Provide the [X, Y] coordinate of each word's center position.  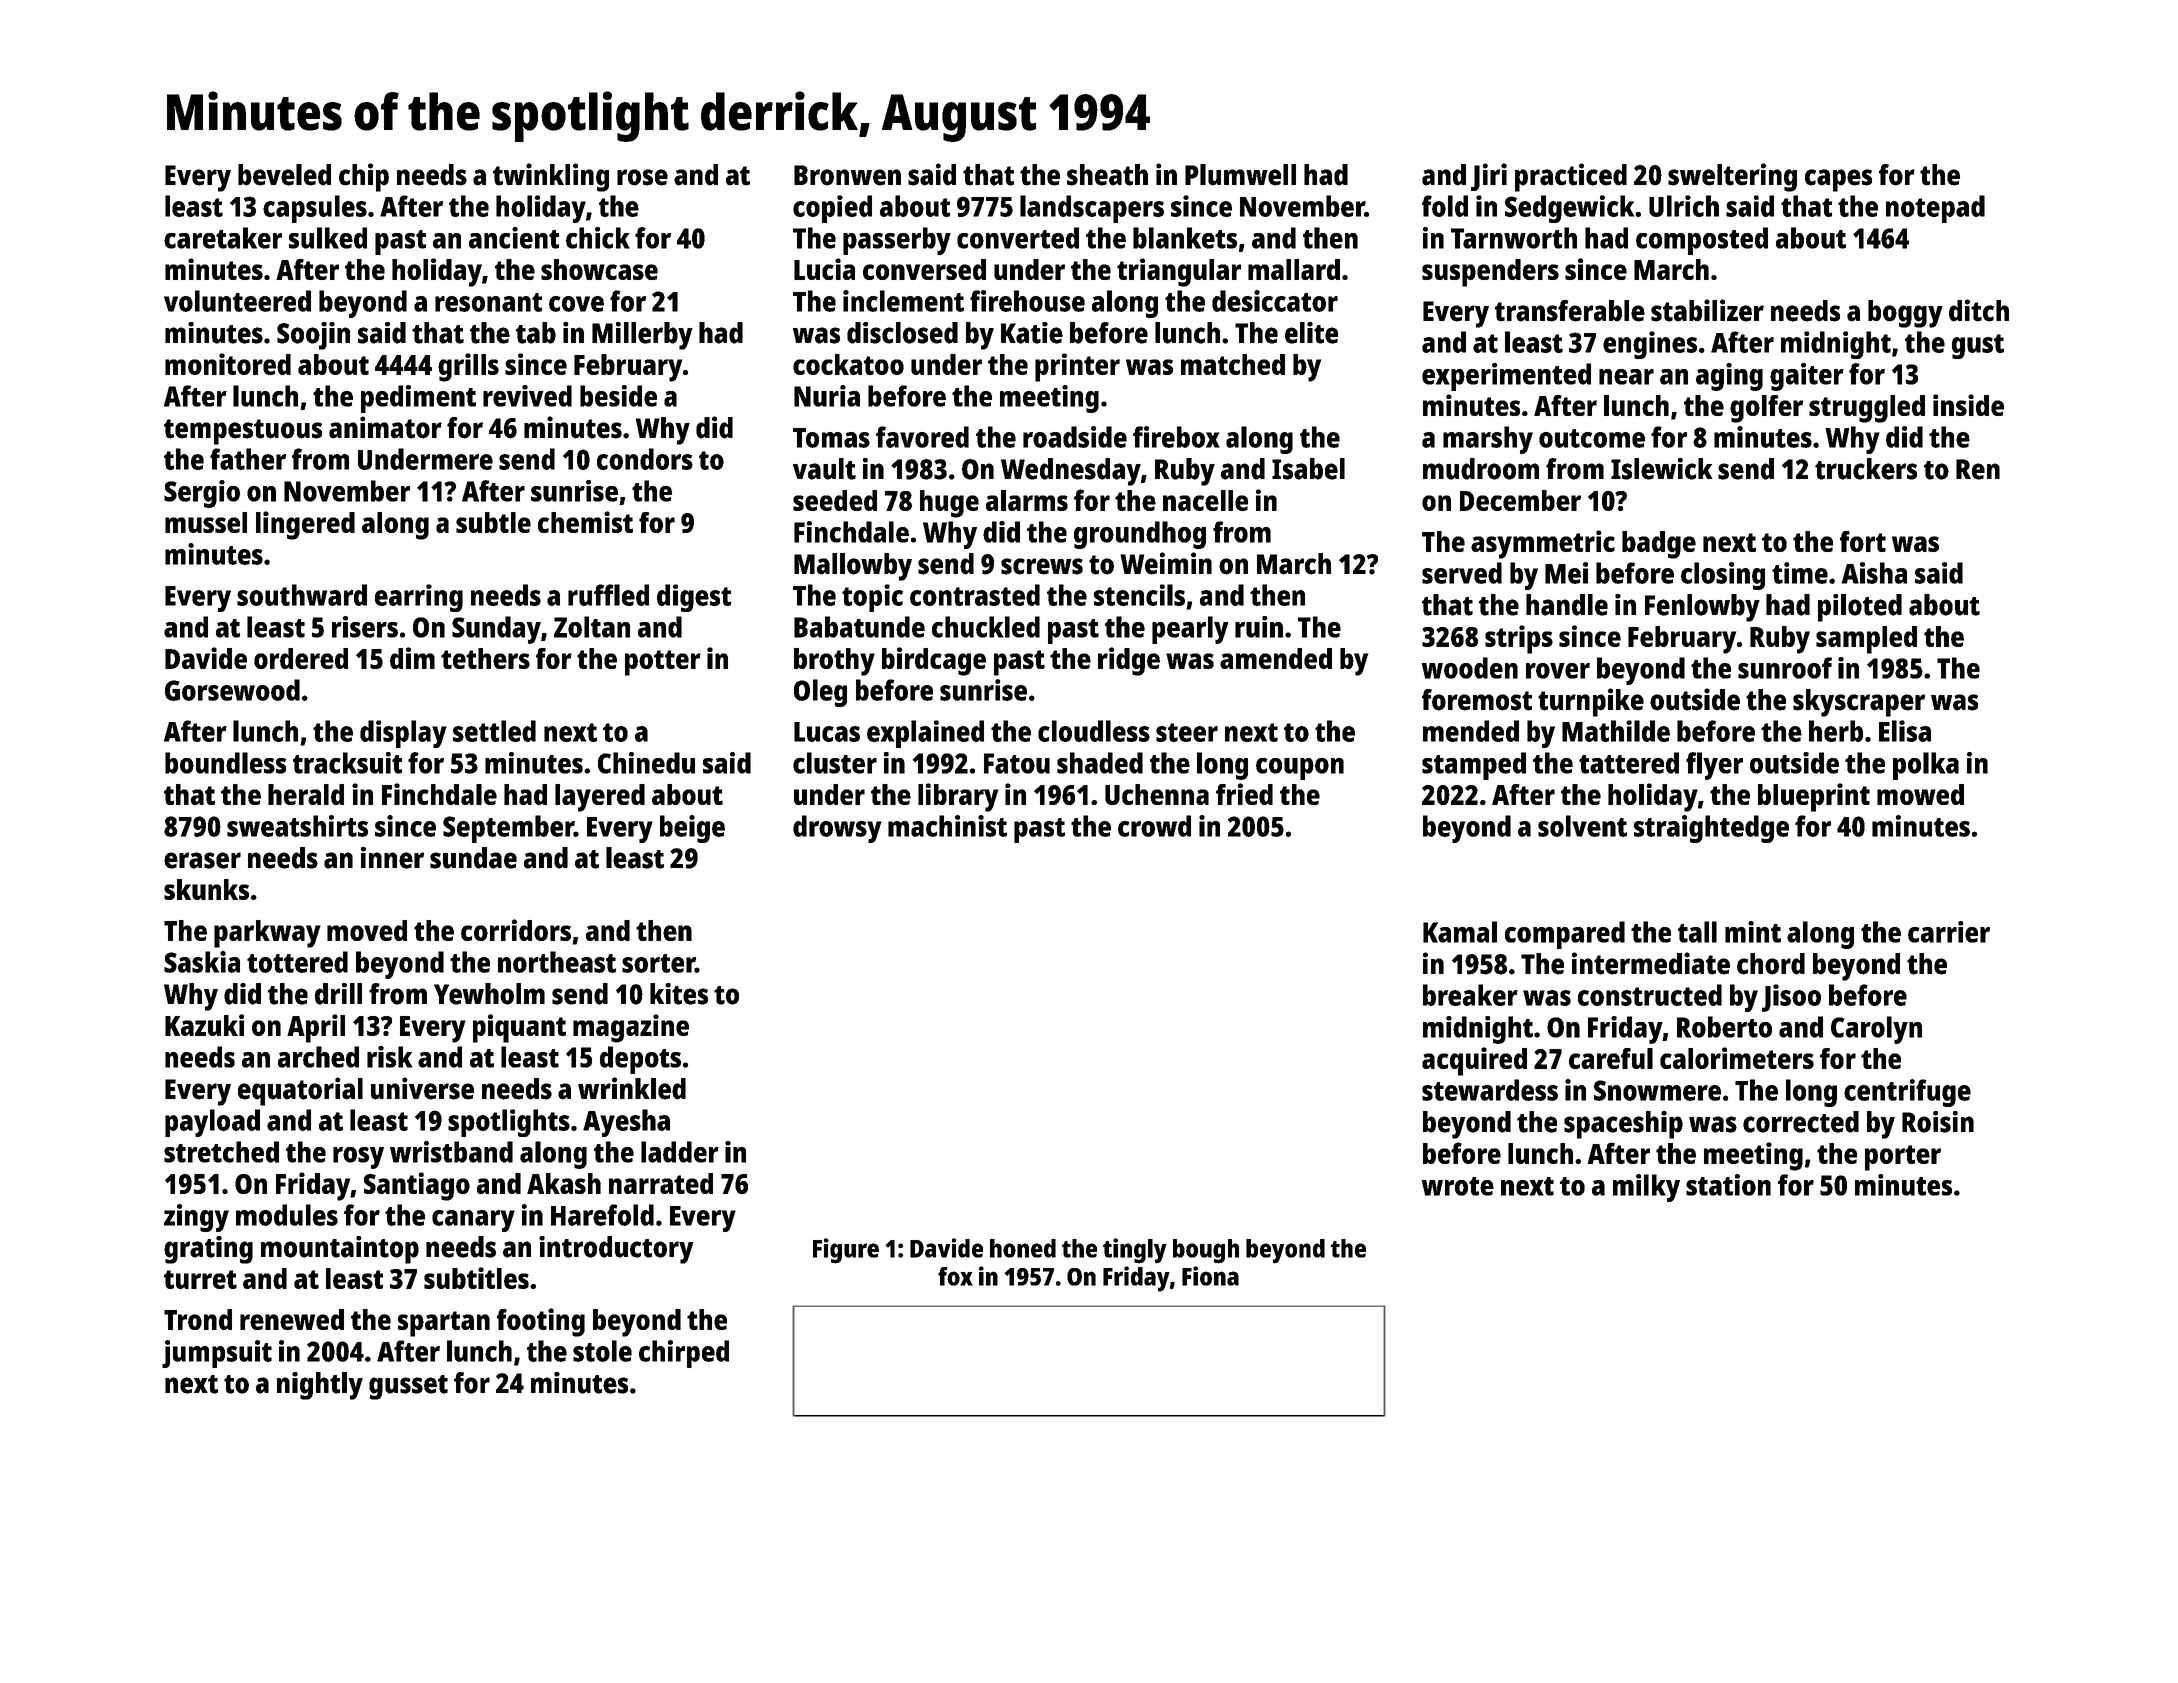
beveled [284, 175]
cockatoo [848, 364]
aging [1729, 377]
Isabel [1308, 469]
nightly [320, 1386]
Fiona [1210, 1276]
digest [694, 598]
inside [1968, 405]
